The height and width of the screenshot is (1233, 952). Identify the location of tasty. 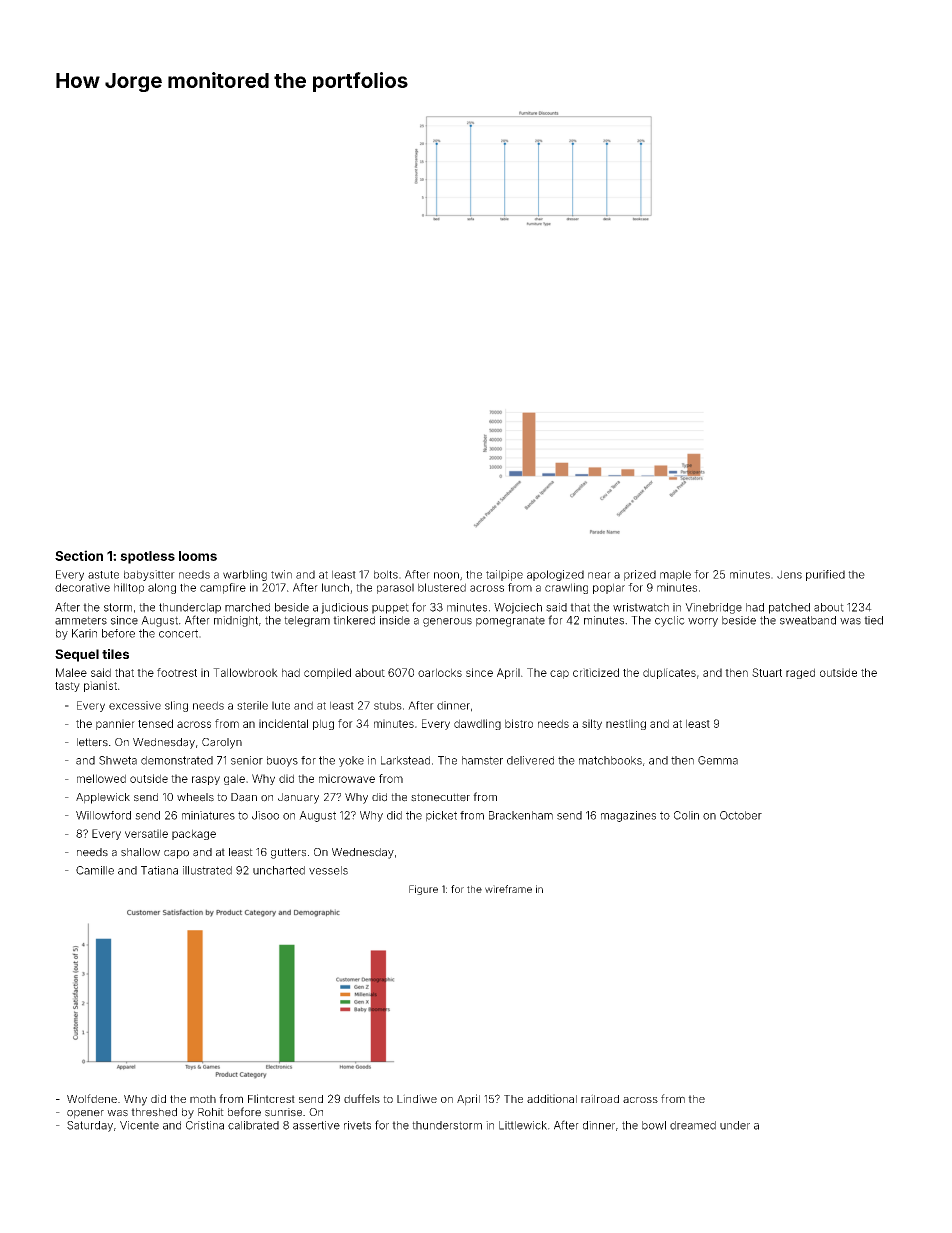
(67, 687).
